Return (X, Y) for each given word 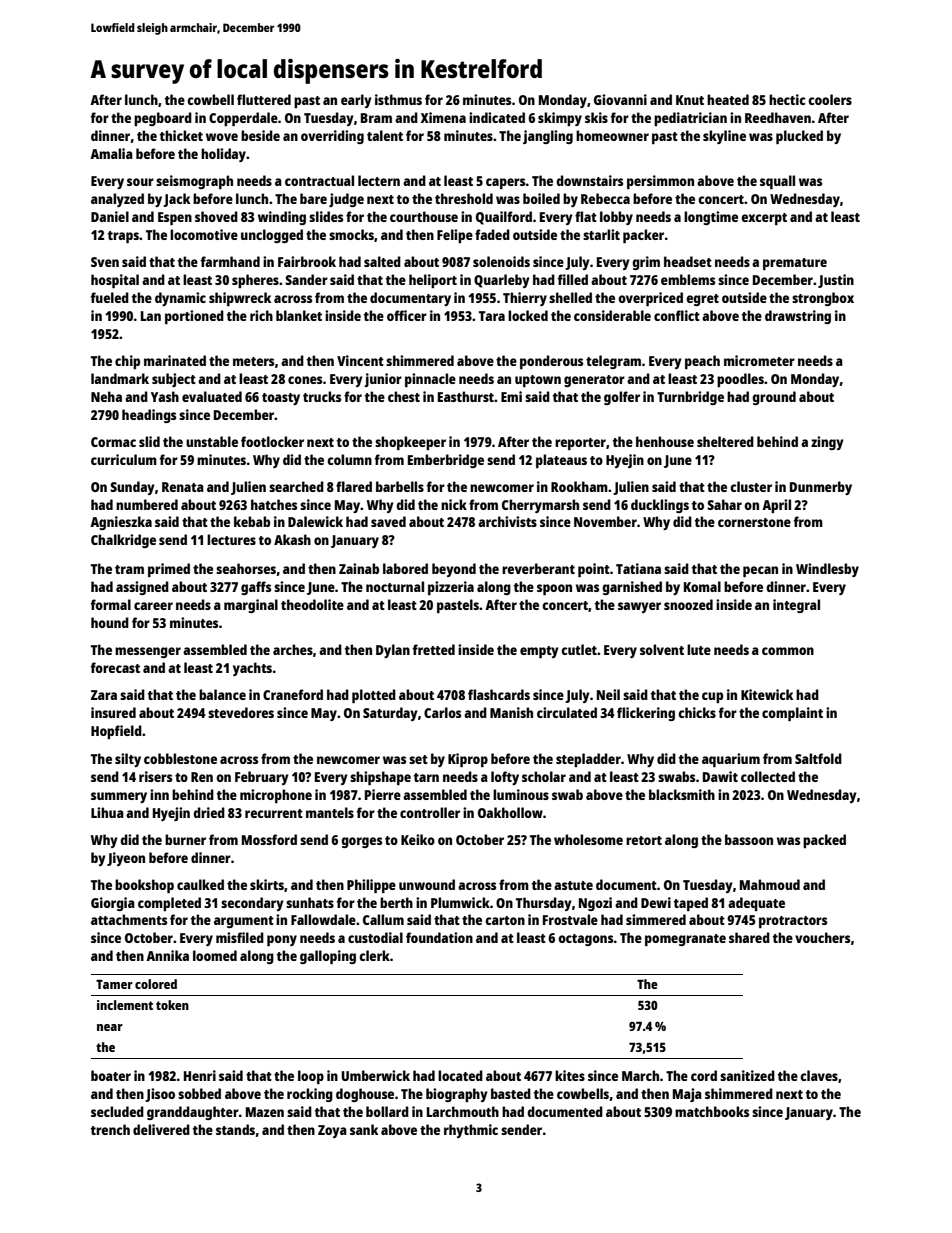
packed (824, 841)
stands (236, 1130)
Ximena (443, 117)
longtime (711, 218)
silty (128, 760)
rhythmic (471, 1131)
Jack (176, 200)
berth (396, 902)
